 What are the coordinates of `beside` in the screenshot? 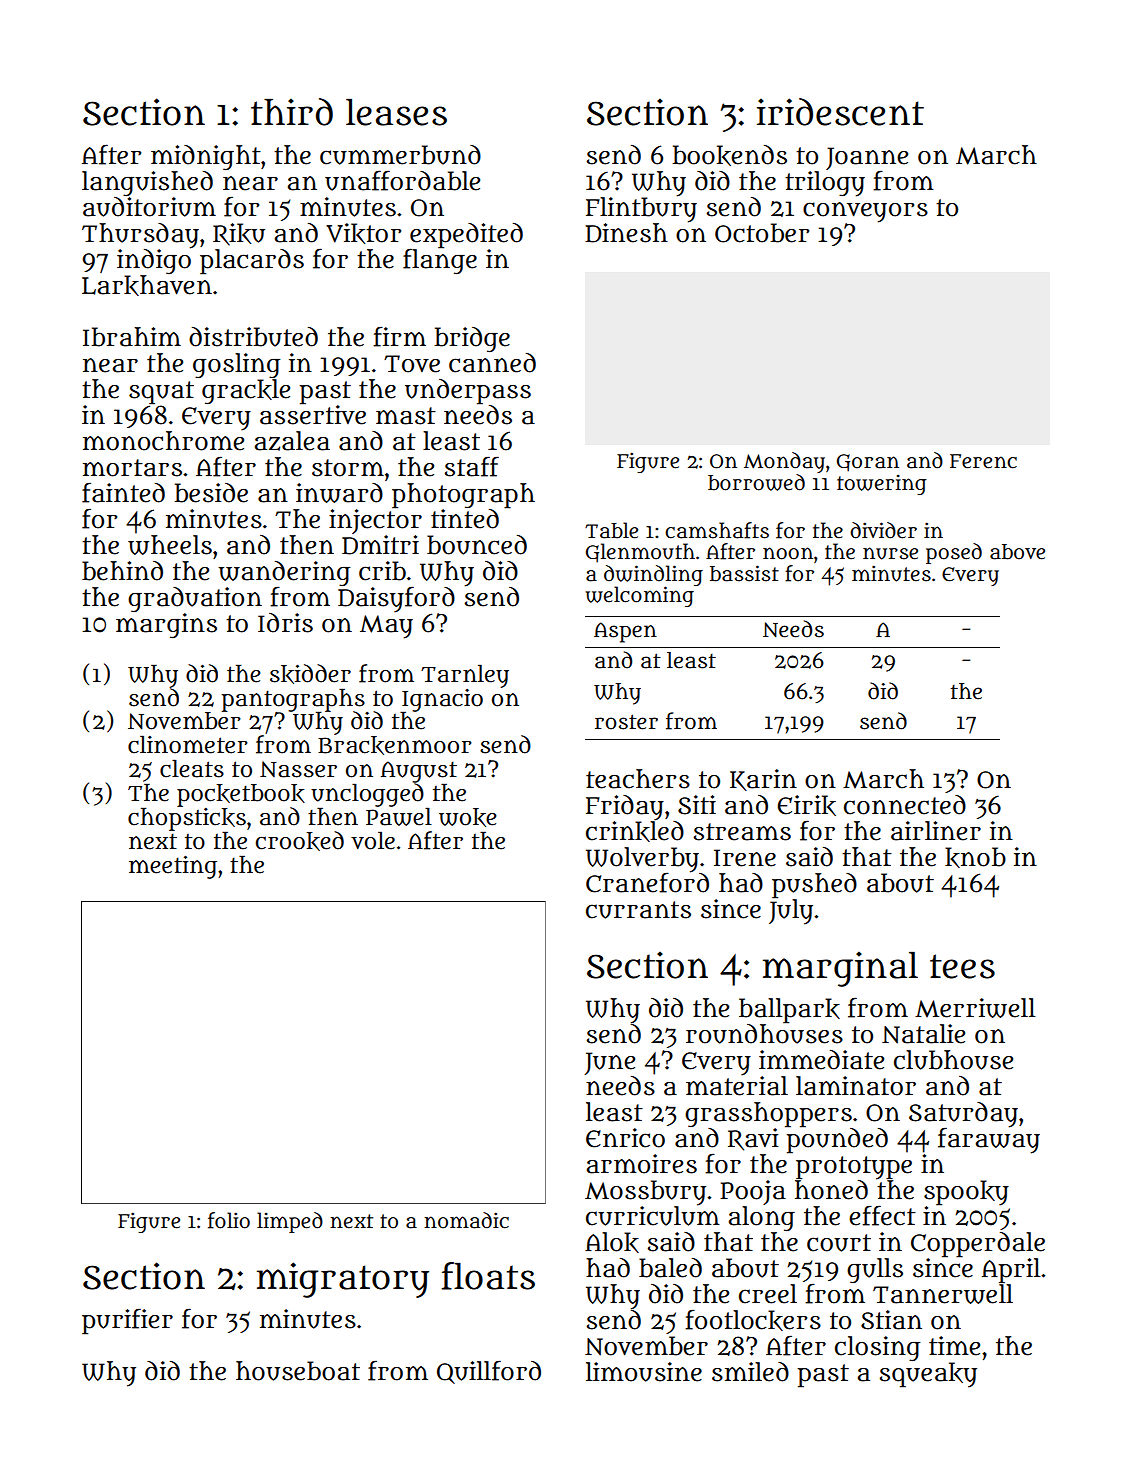 It's located at (211, 493).
